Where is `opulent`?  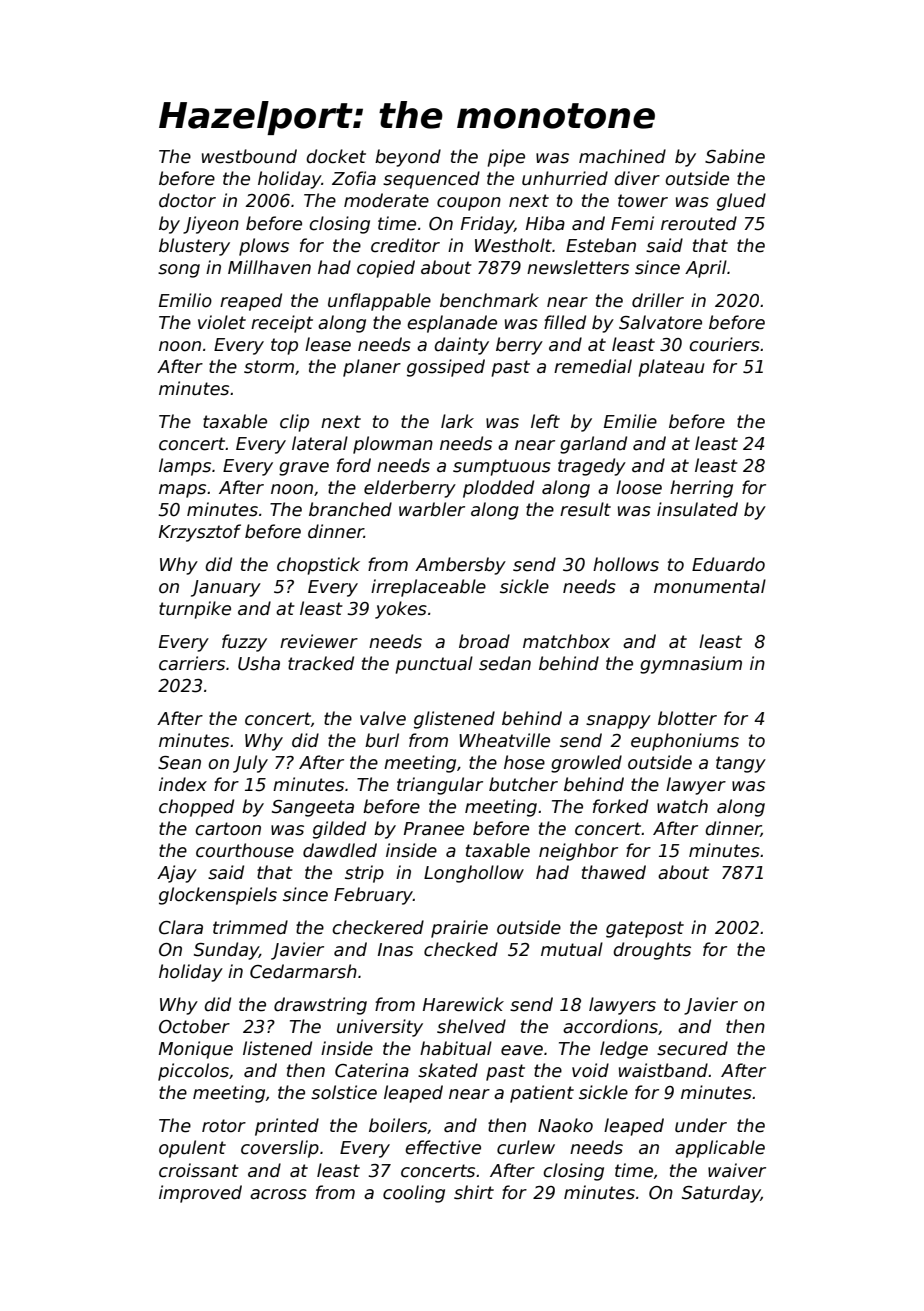
opulent is located at coordinates (192, 1149).
